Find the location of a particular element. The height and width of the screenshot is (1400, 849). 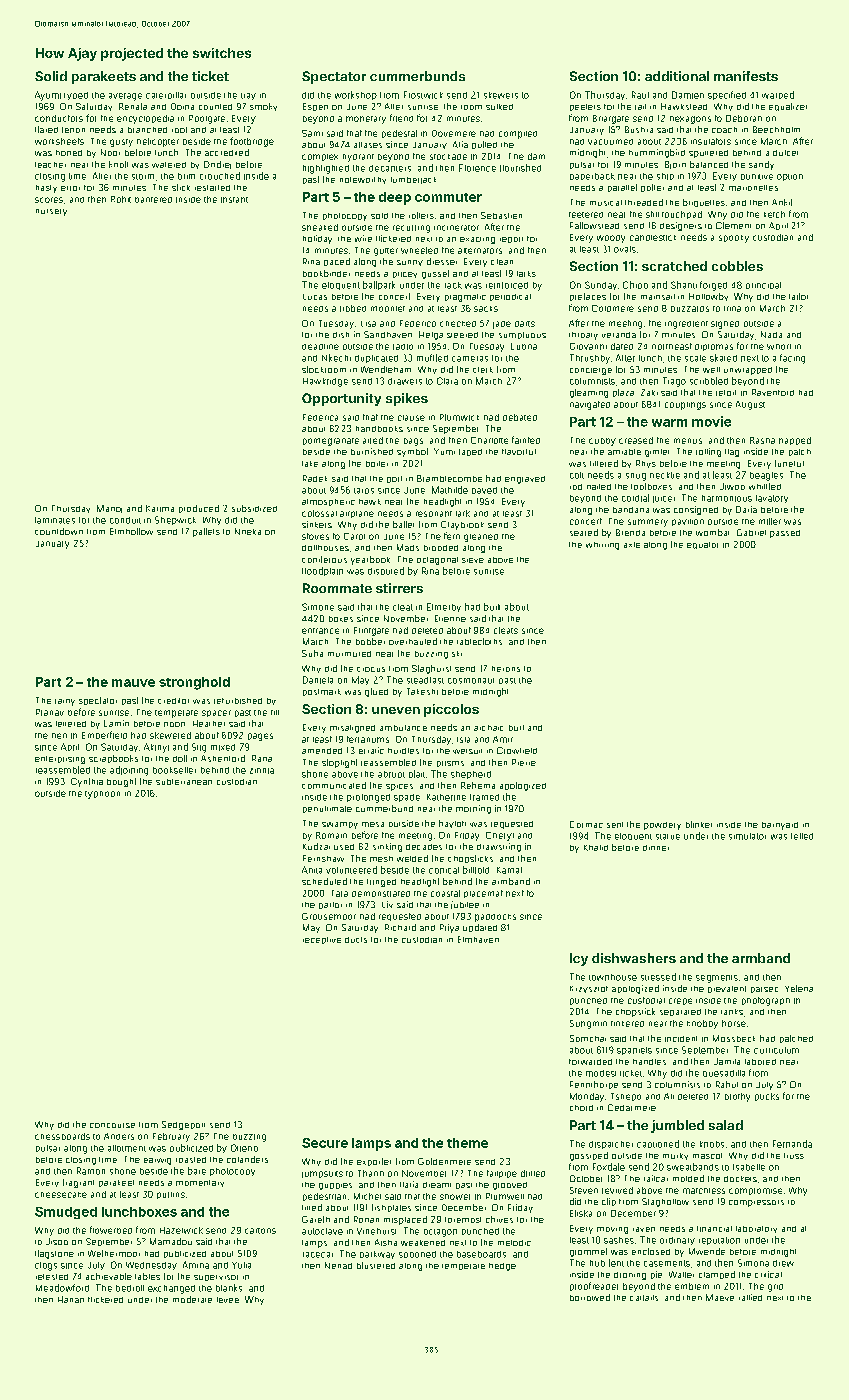

Somchai is located at coordinates (588, 1038).
